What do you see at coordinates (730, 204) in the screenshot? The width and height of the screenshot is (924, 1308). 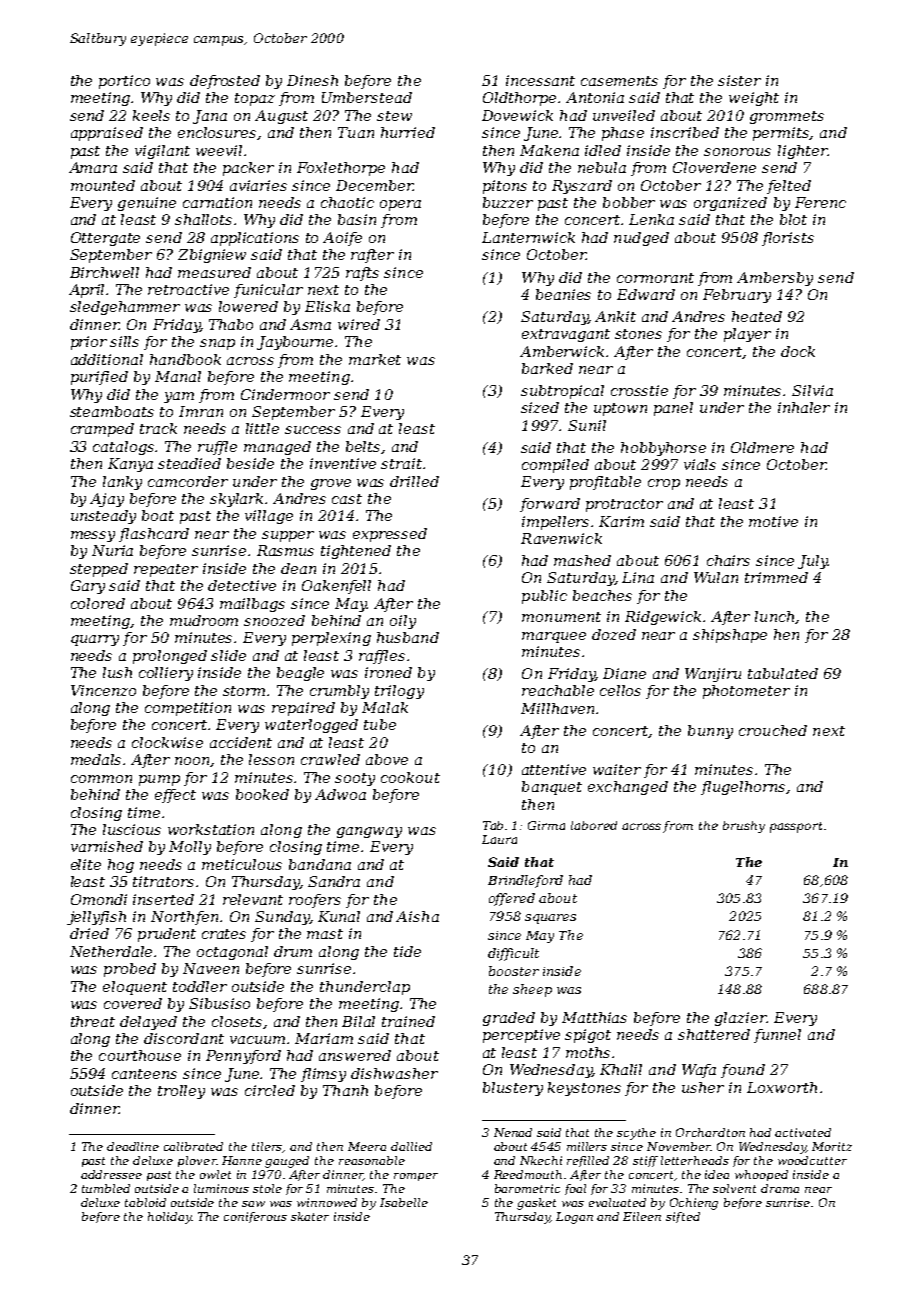 I see `organized` at bounding box center [730, 204].
